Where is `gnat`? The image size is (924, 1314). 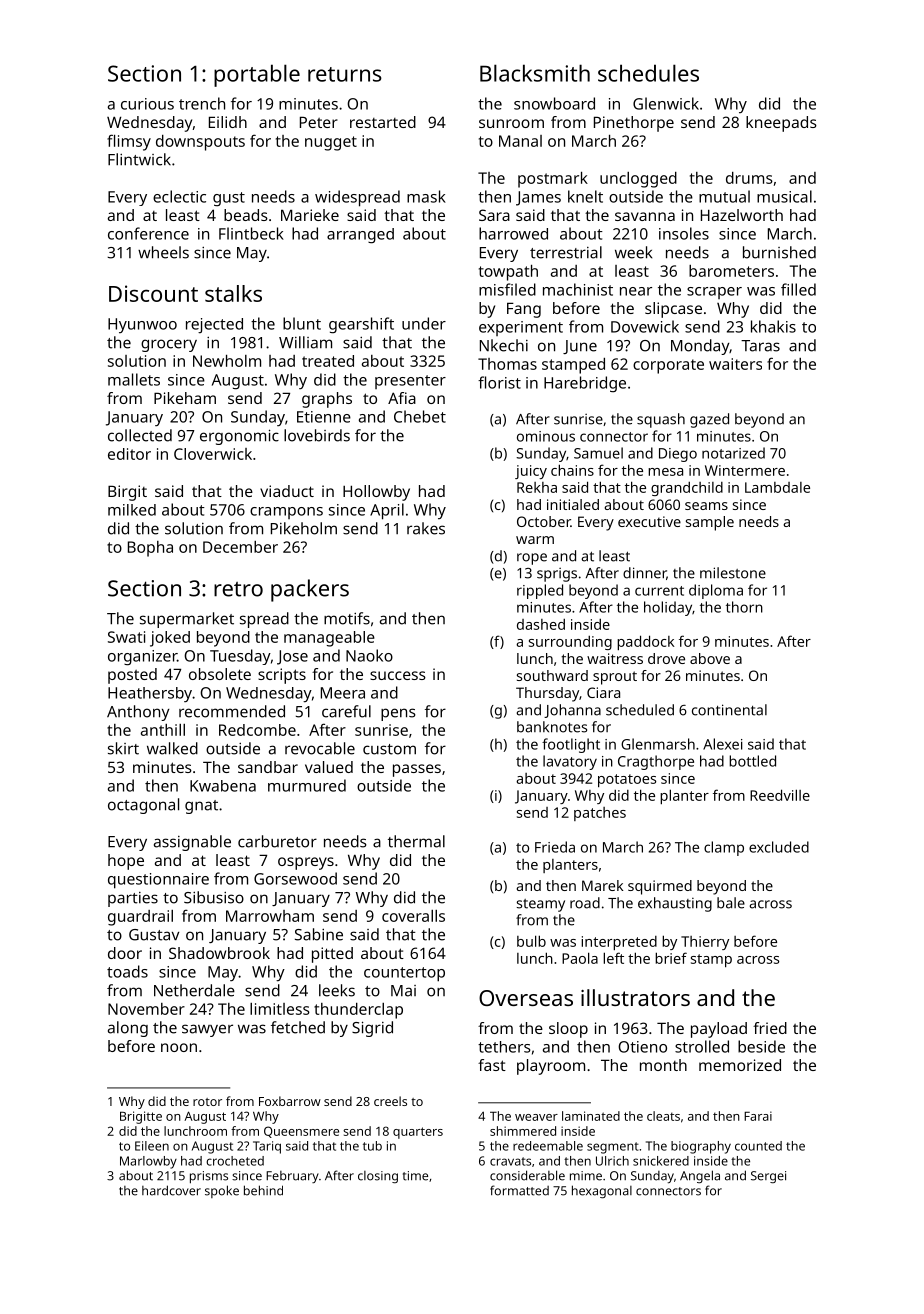 gnat is located at coordinates (201, 807).
